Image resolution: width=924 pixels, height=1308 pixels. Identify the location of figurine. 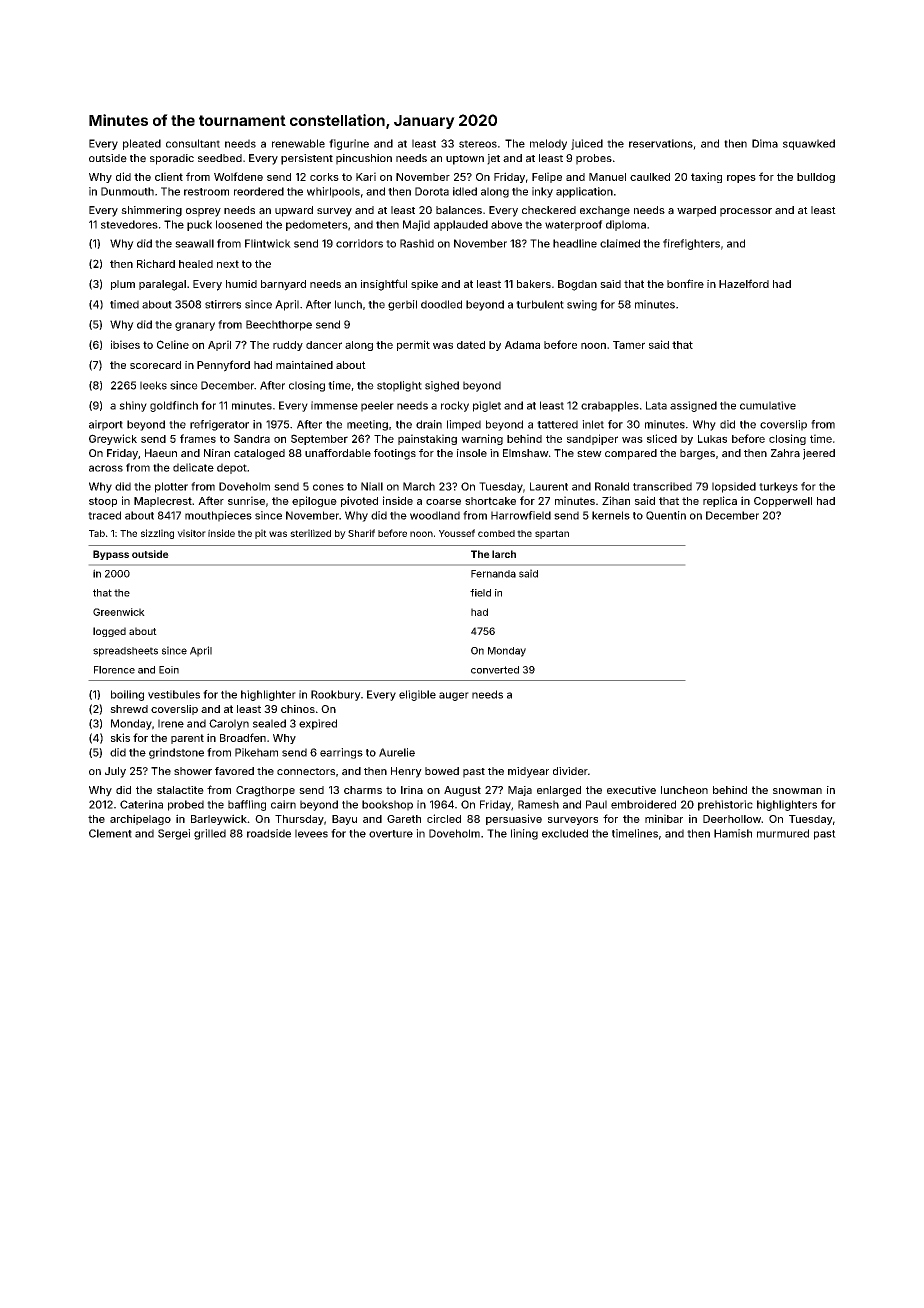
(349, 144).
